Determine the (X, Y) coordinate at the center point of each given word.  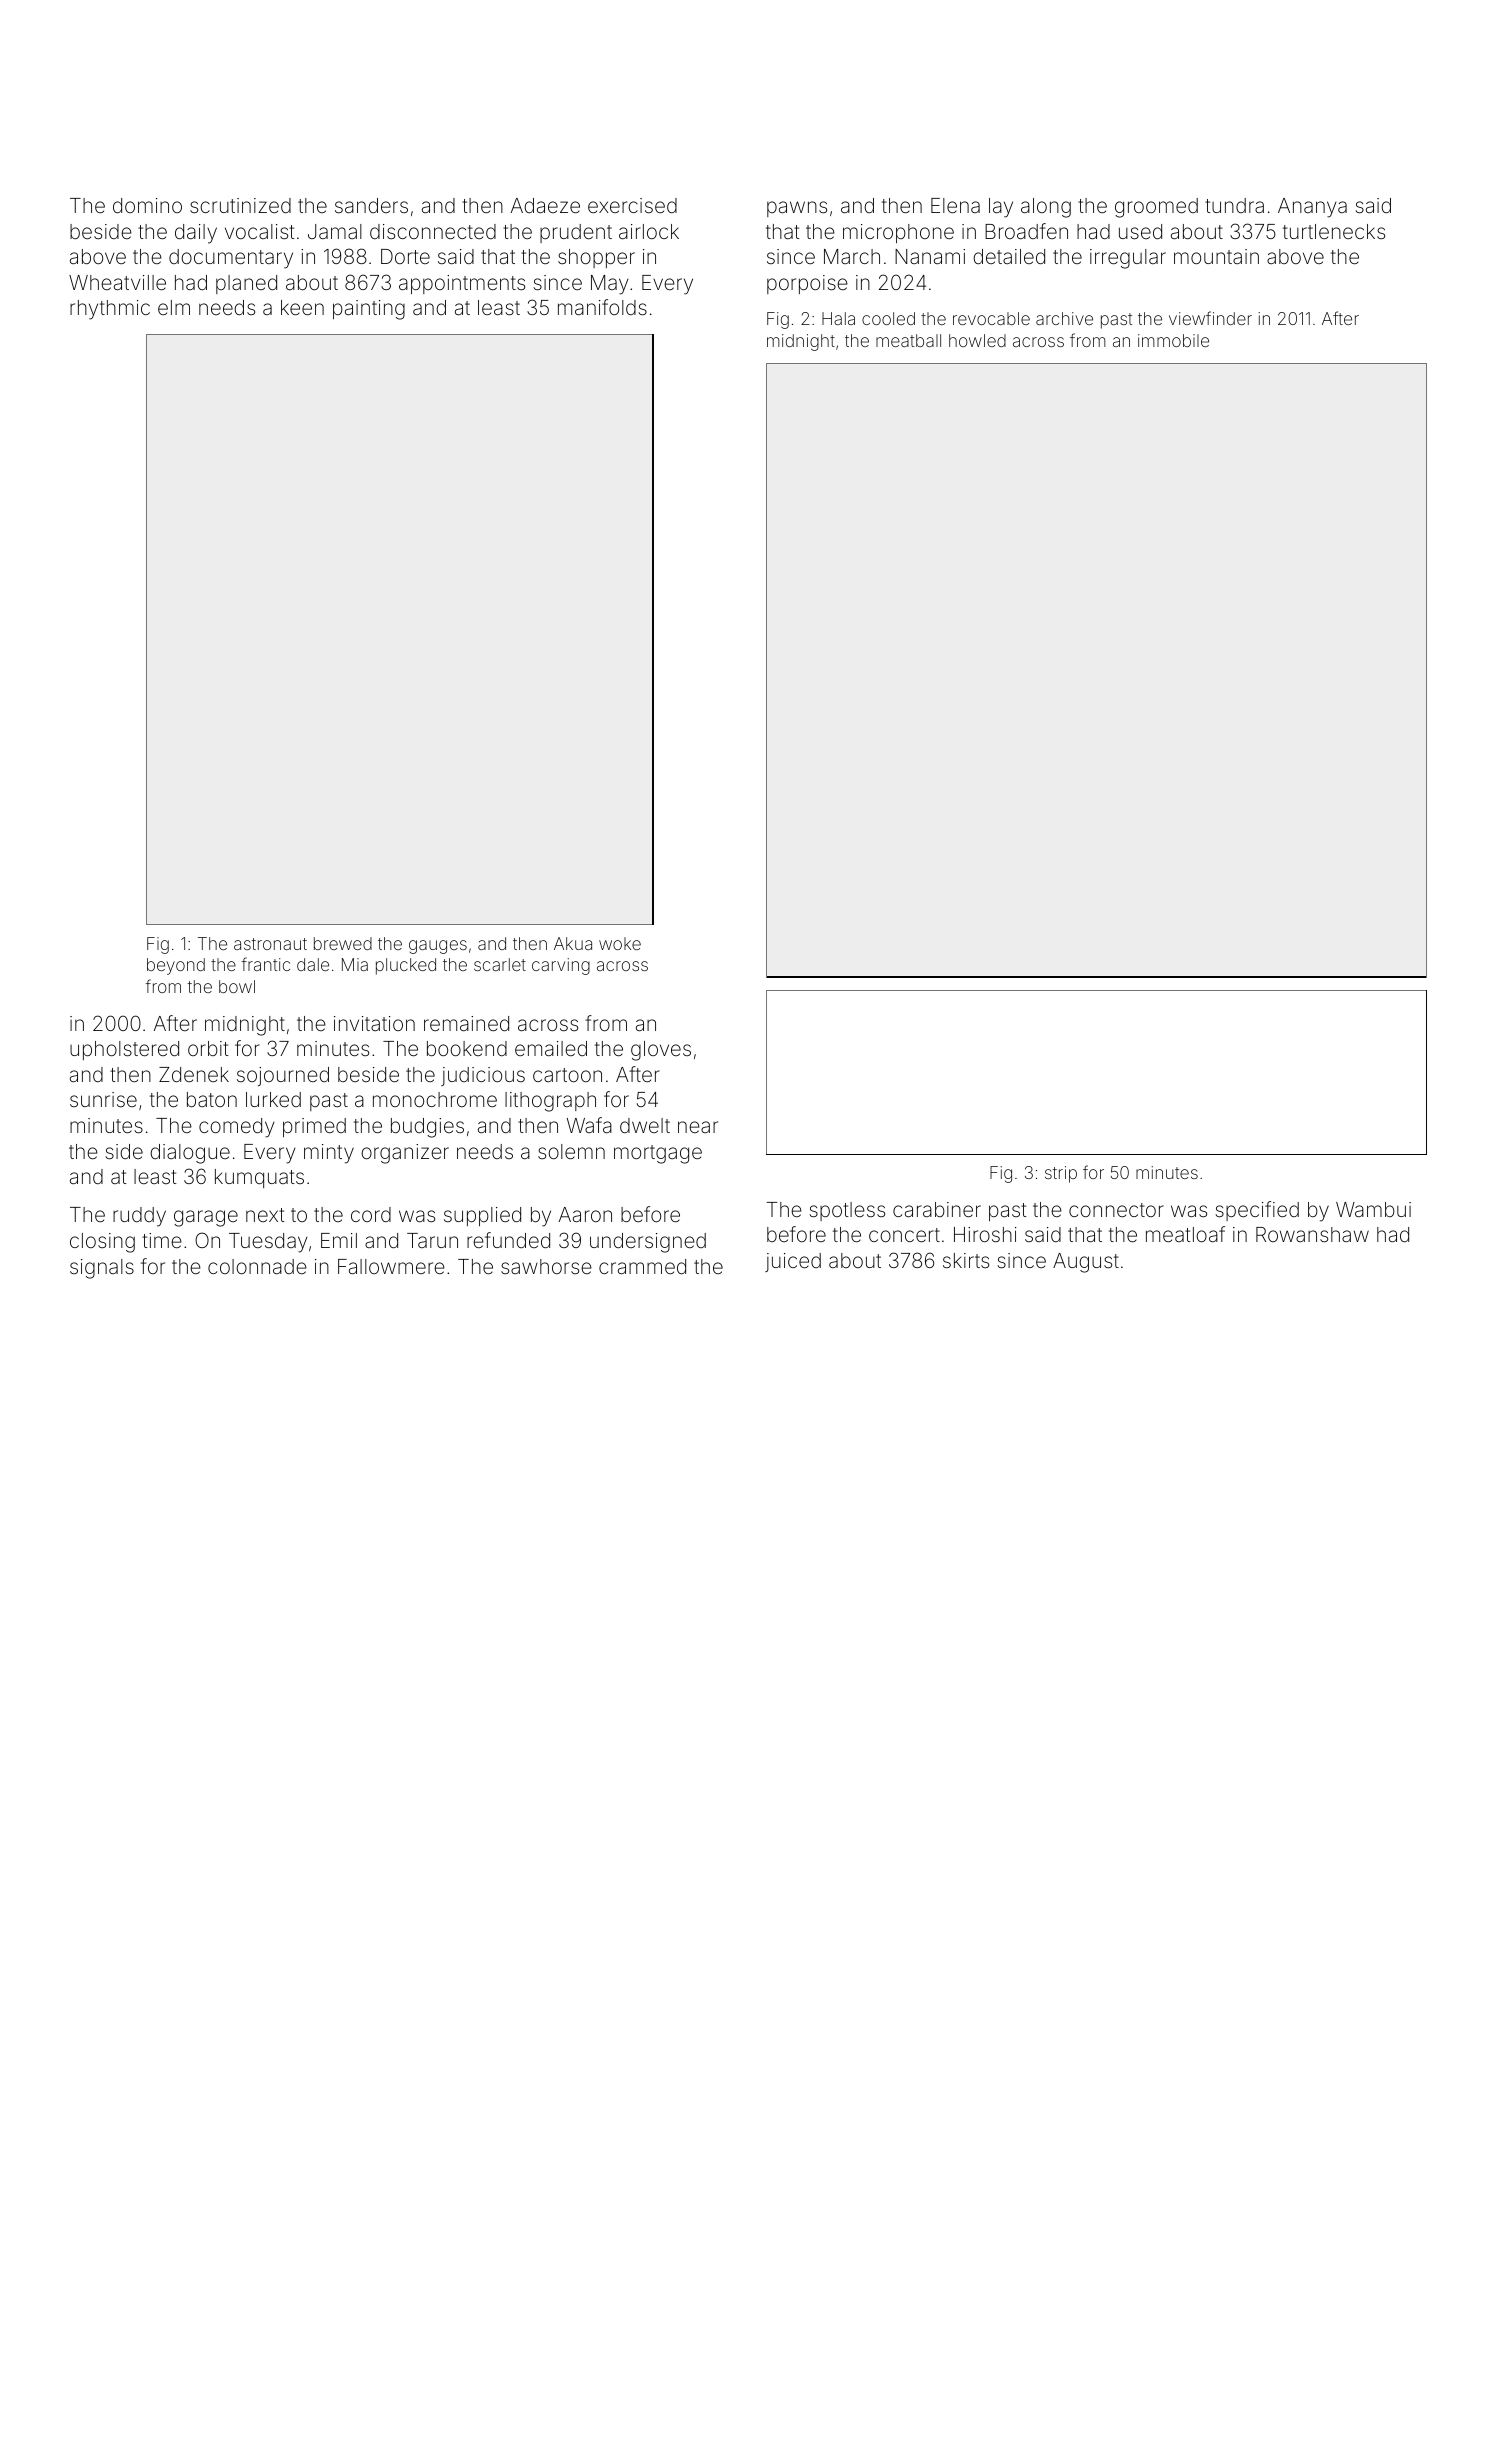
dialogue (190, 1154)
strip (1061, 1174)
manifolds (602, 307)
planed (246, 284)
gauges (438, 947)
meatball (908, 340)
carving (561, 966)
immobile (1173, 340)
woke (620, 943)
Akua (573, 943)
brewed (343, 943)
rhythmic (110, 310)
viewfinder (1210, 318)
